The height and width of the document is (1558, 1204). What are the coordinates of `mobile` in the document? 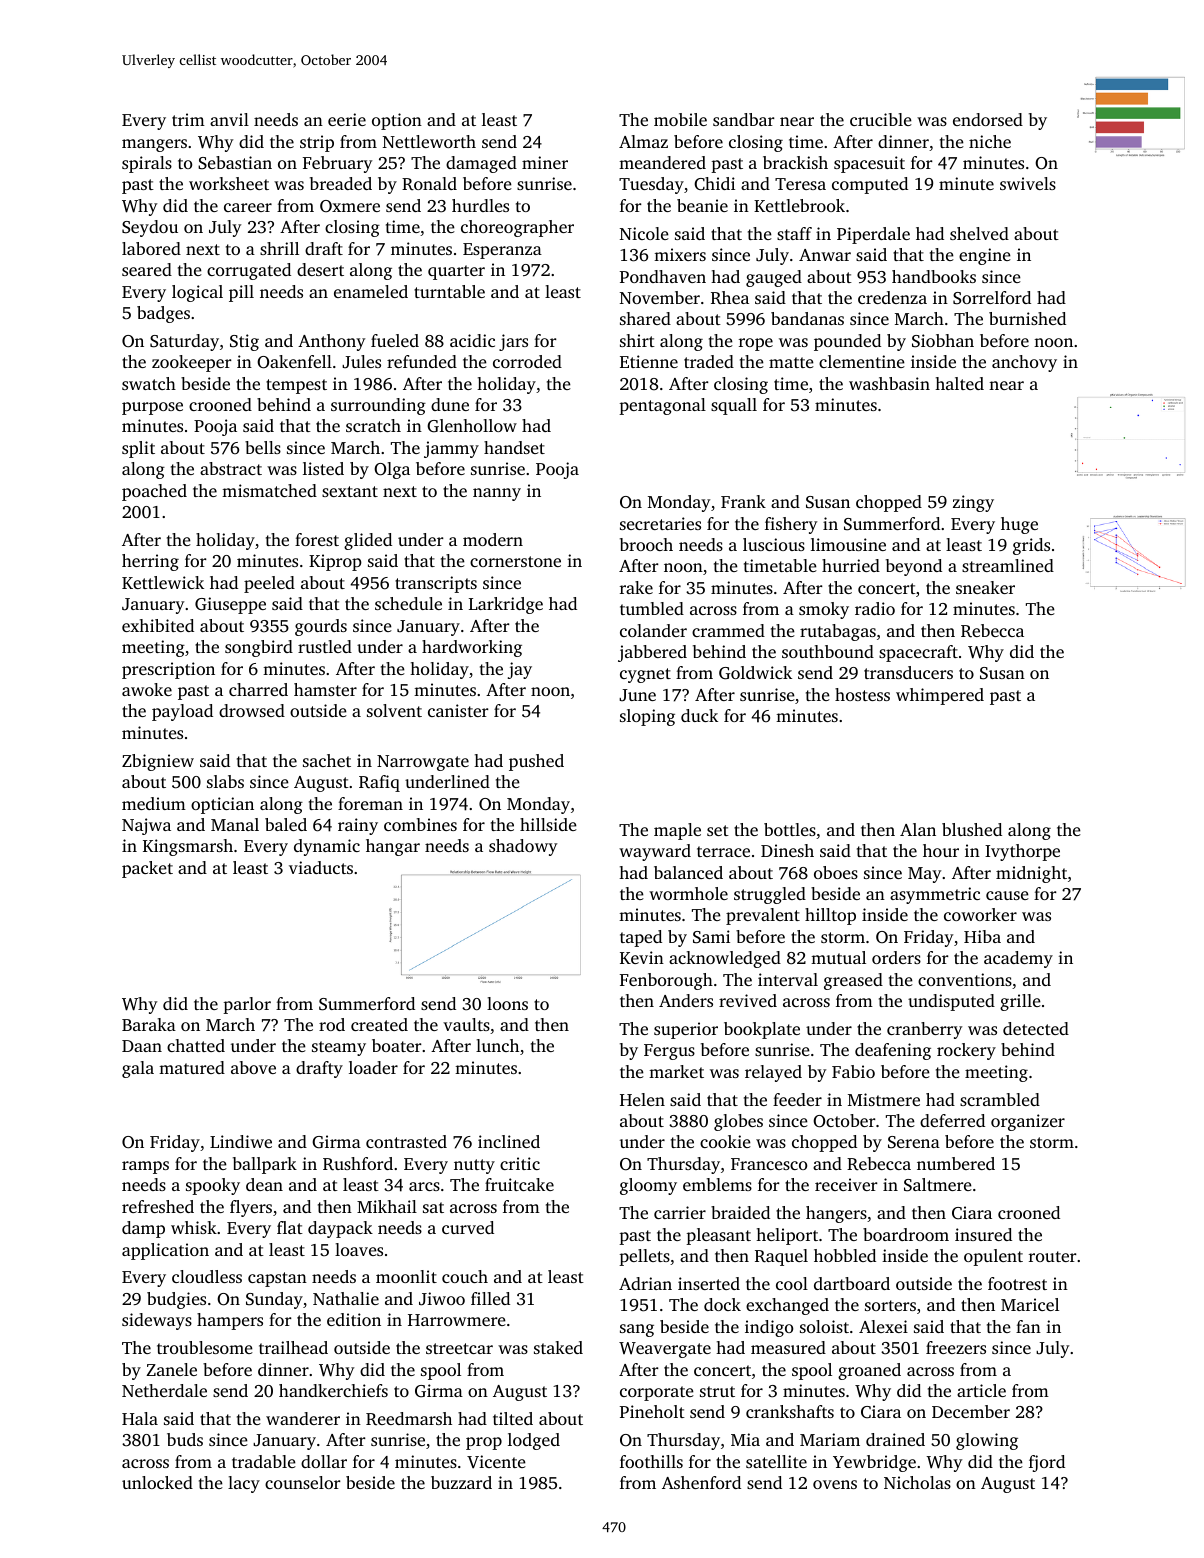 It's located at (680, 119).
